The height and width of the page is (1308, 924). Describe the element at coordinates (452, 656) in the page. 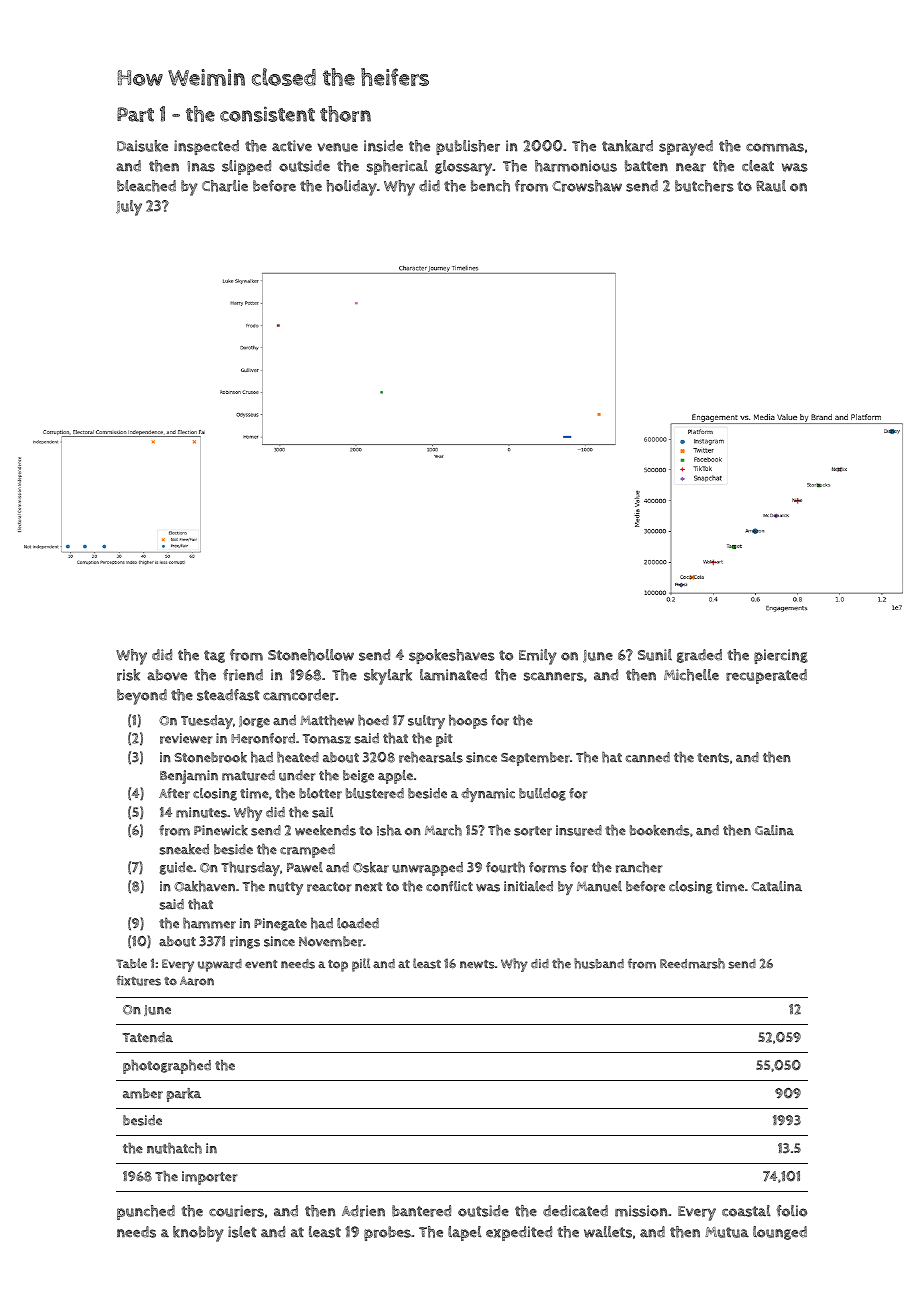

I see `spokeshaves` at that location.
